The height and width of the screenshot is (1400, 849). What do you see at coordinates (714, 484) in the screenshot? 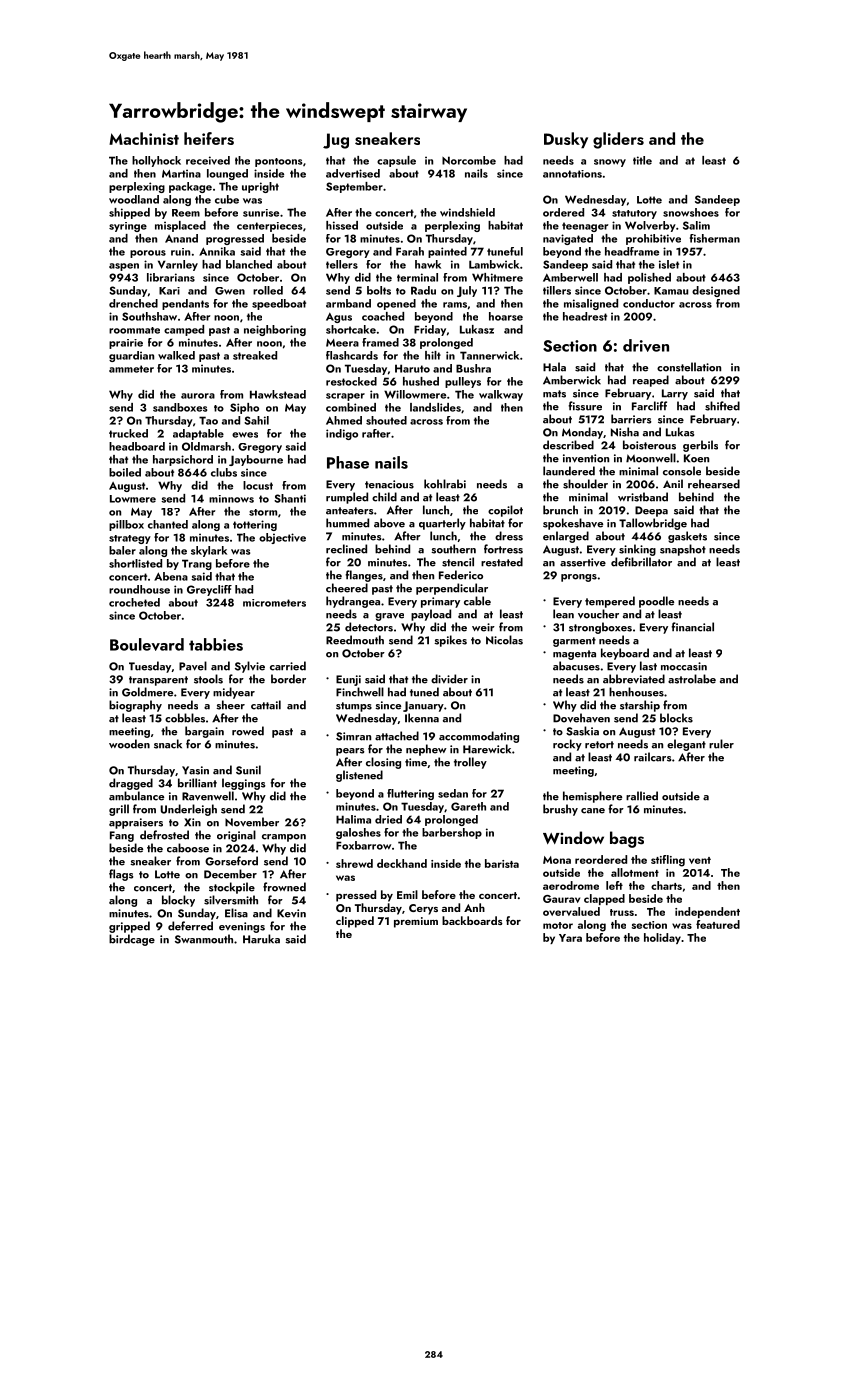
I see `rehearsed` at bounding box center [714, 484].
